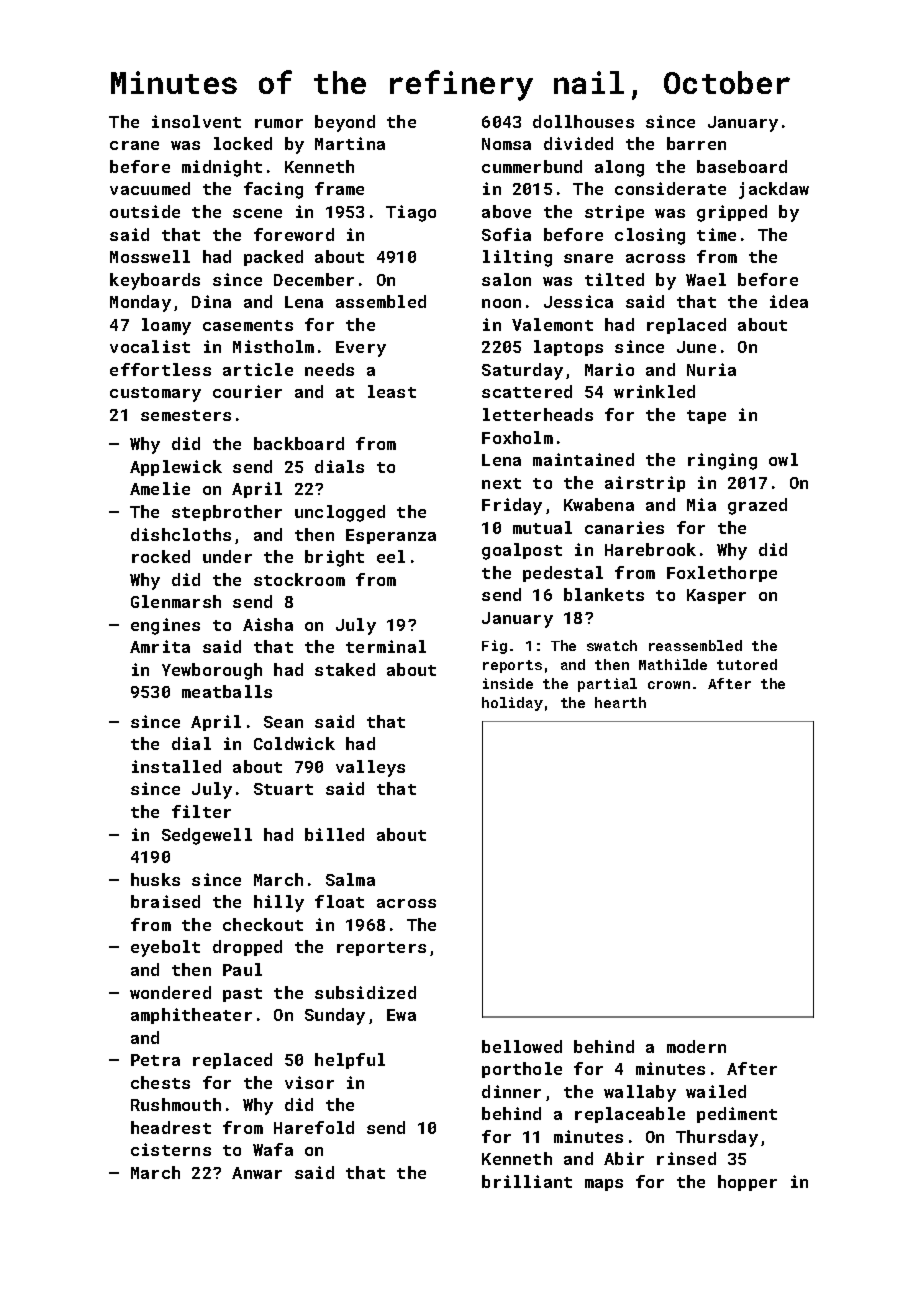  Describe the element at coordinates (340, 513) in the image. I see `unclogged` at that location.
